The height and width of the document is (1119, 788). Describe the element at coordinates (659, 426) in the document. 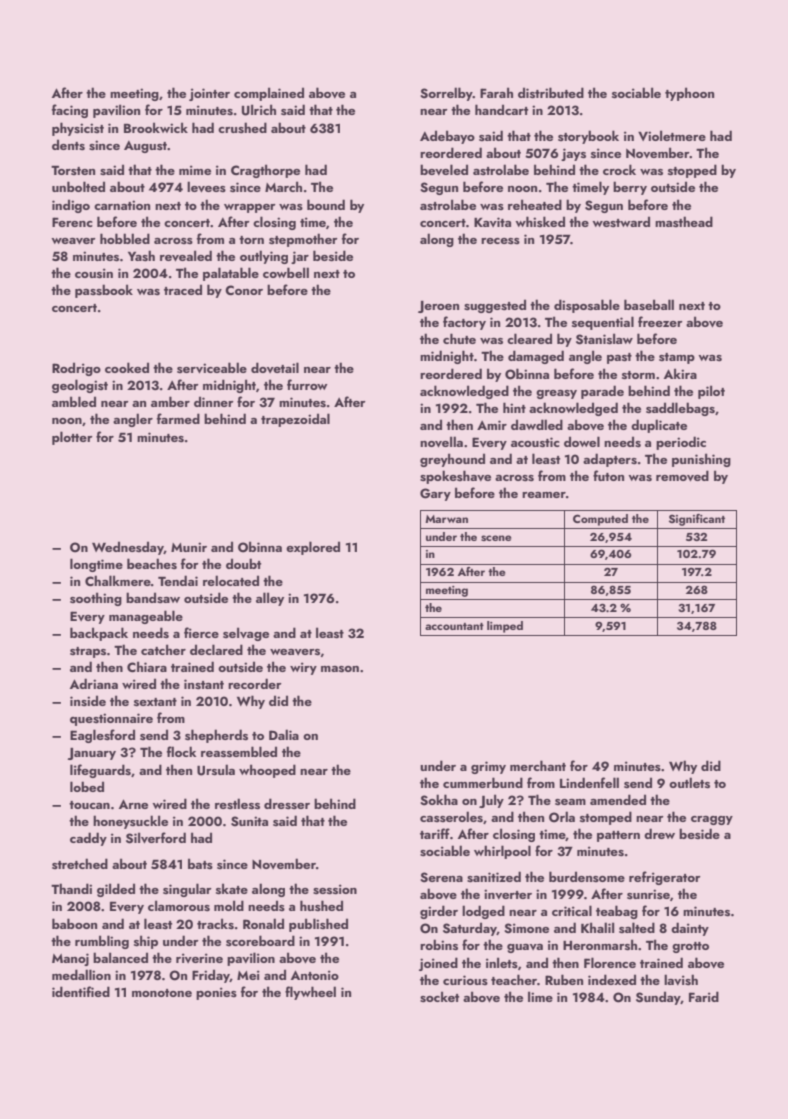

I see `duplicate` at that location.
